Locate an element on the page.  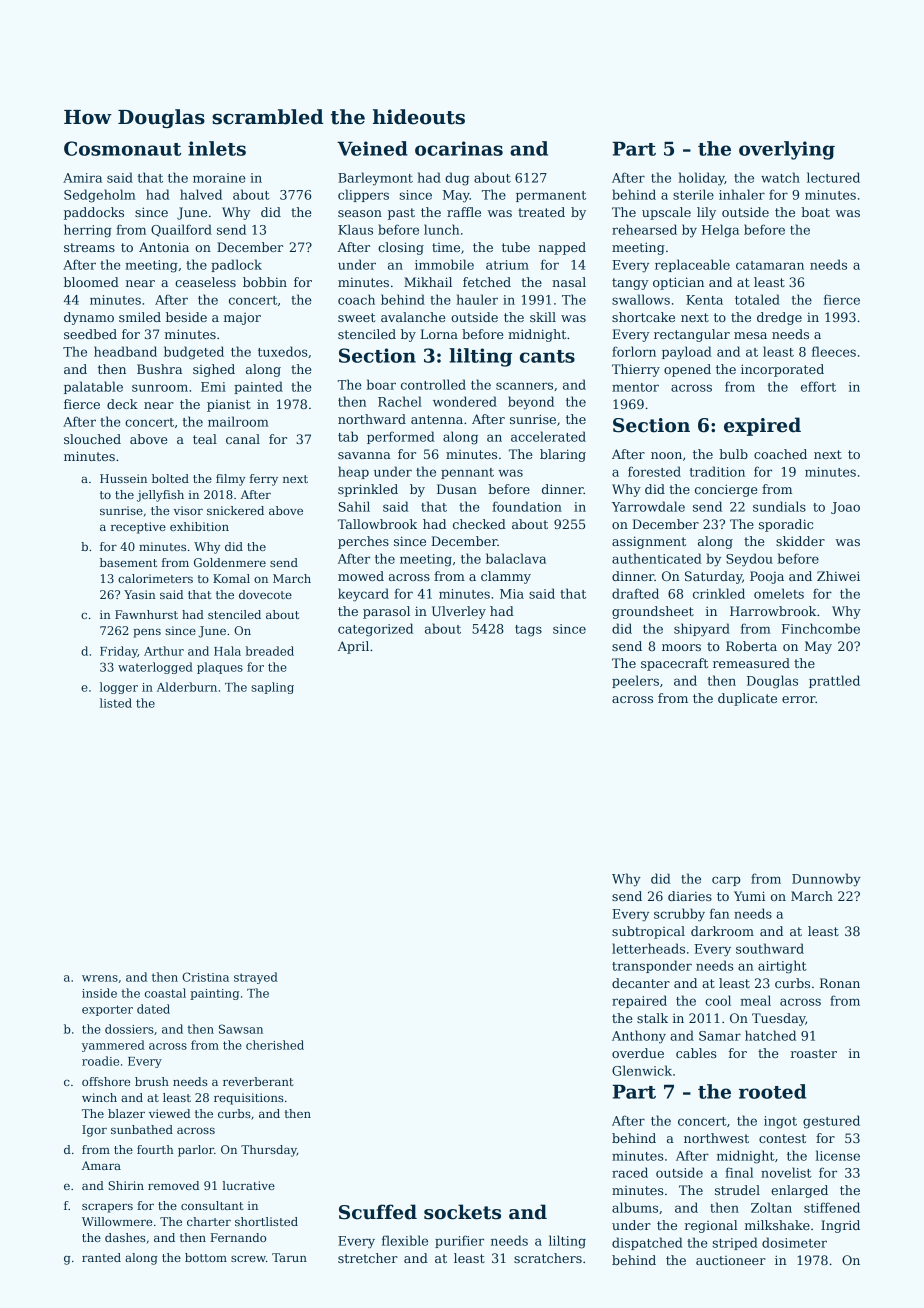
stretcher is located at coordinates (368, 1258).
